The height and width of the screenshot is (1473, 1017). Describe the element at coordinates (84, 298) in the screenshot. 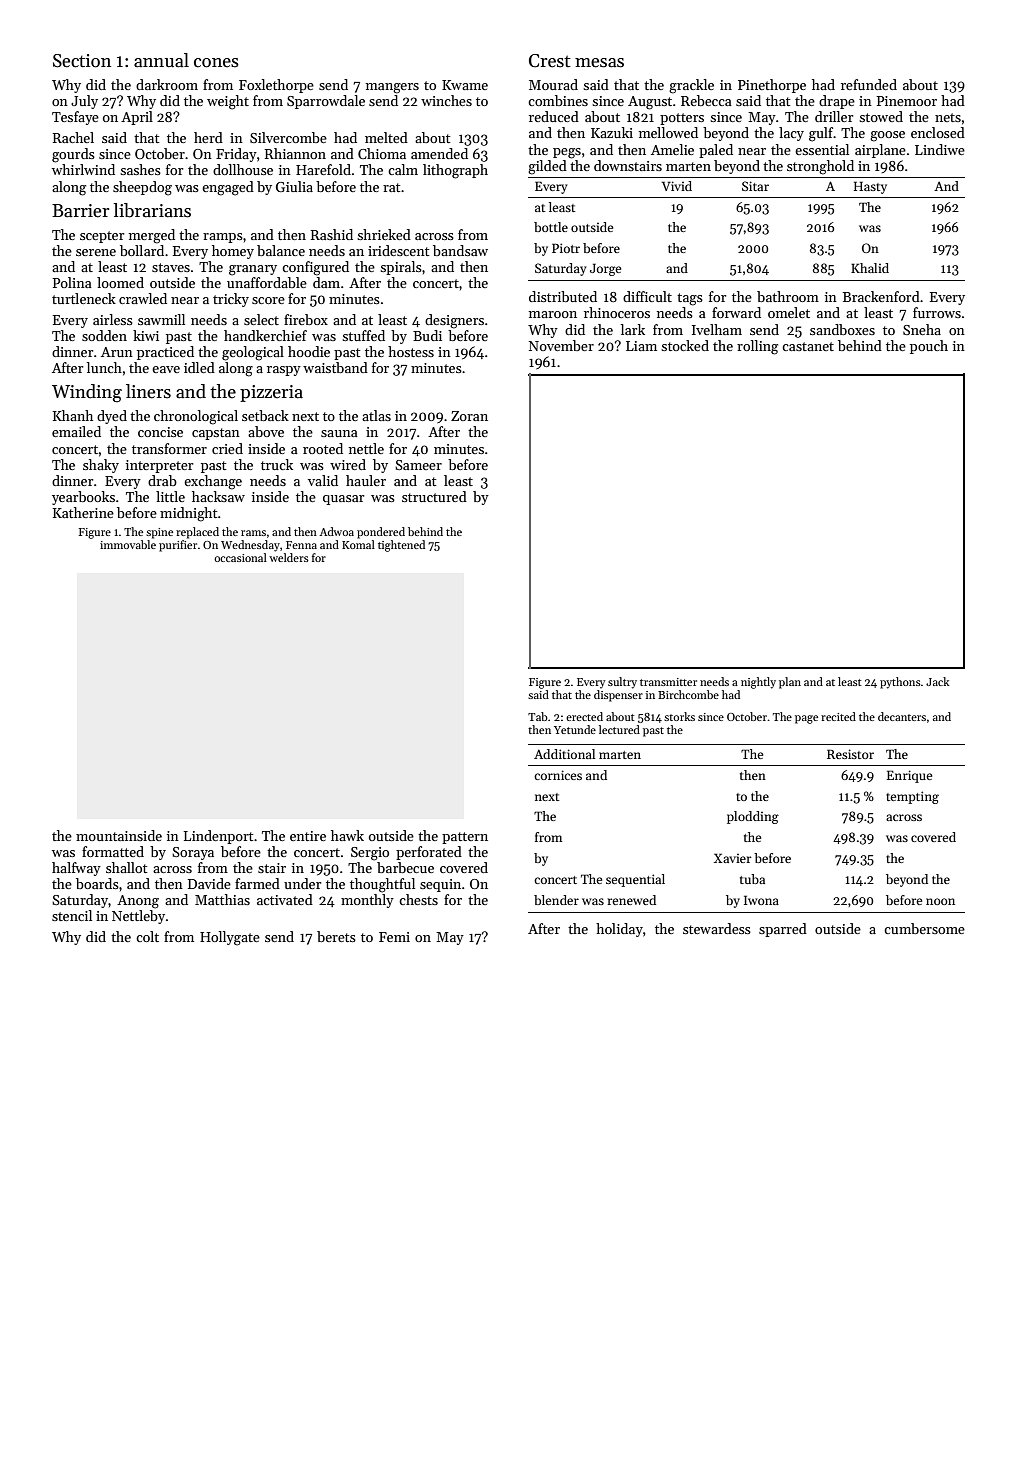

I see `turtleneck` at that location.
